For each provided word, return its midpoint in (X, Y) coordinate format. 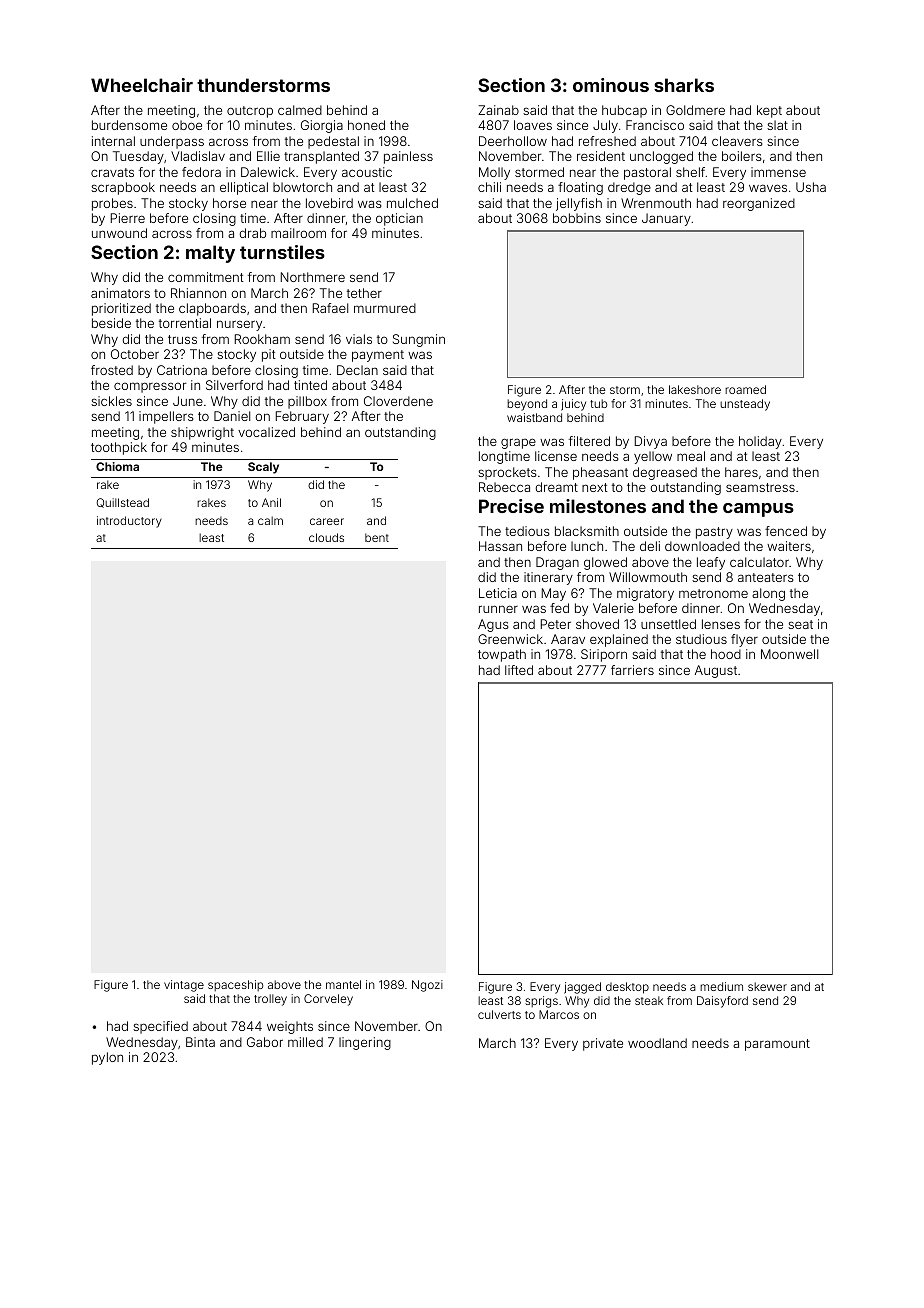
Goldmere (695, 110)
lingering (365, 1043)
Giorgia (322, 126)
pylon (107, 1058)
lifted (519, 670)
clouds (326, 537)
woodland (657, 1043)
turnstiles (282, 252)
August (716, 671)
